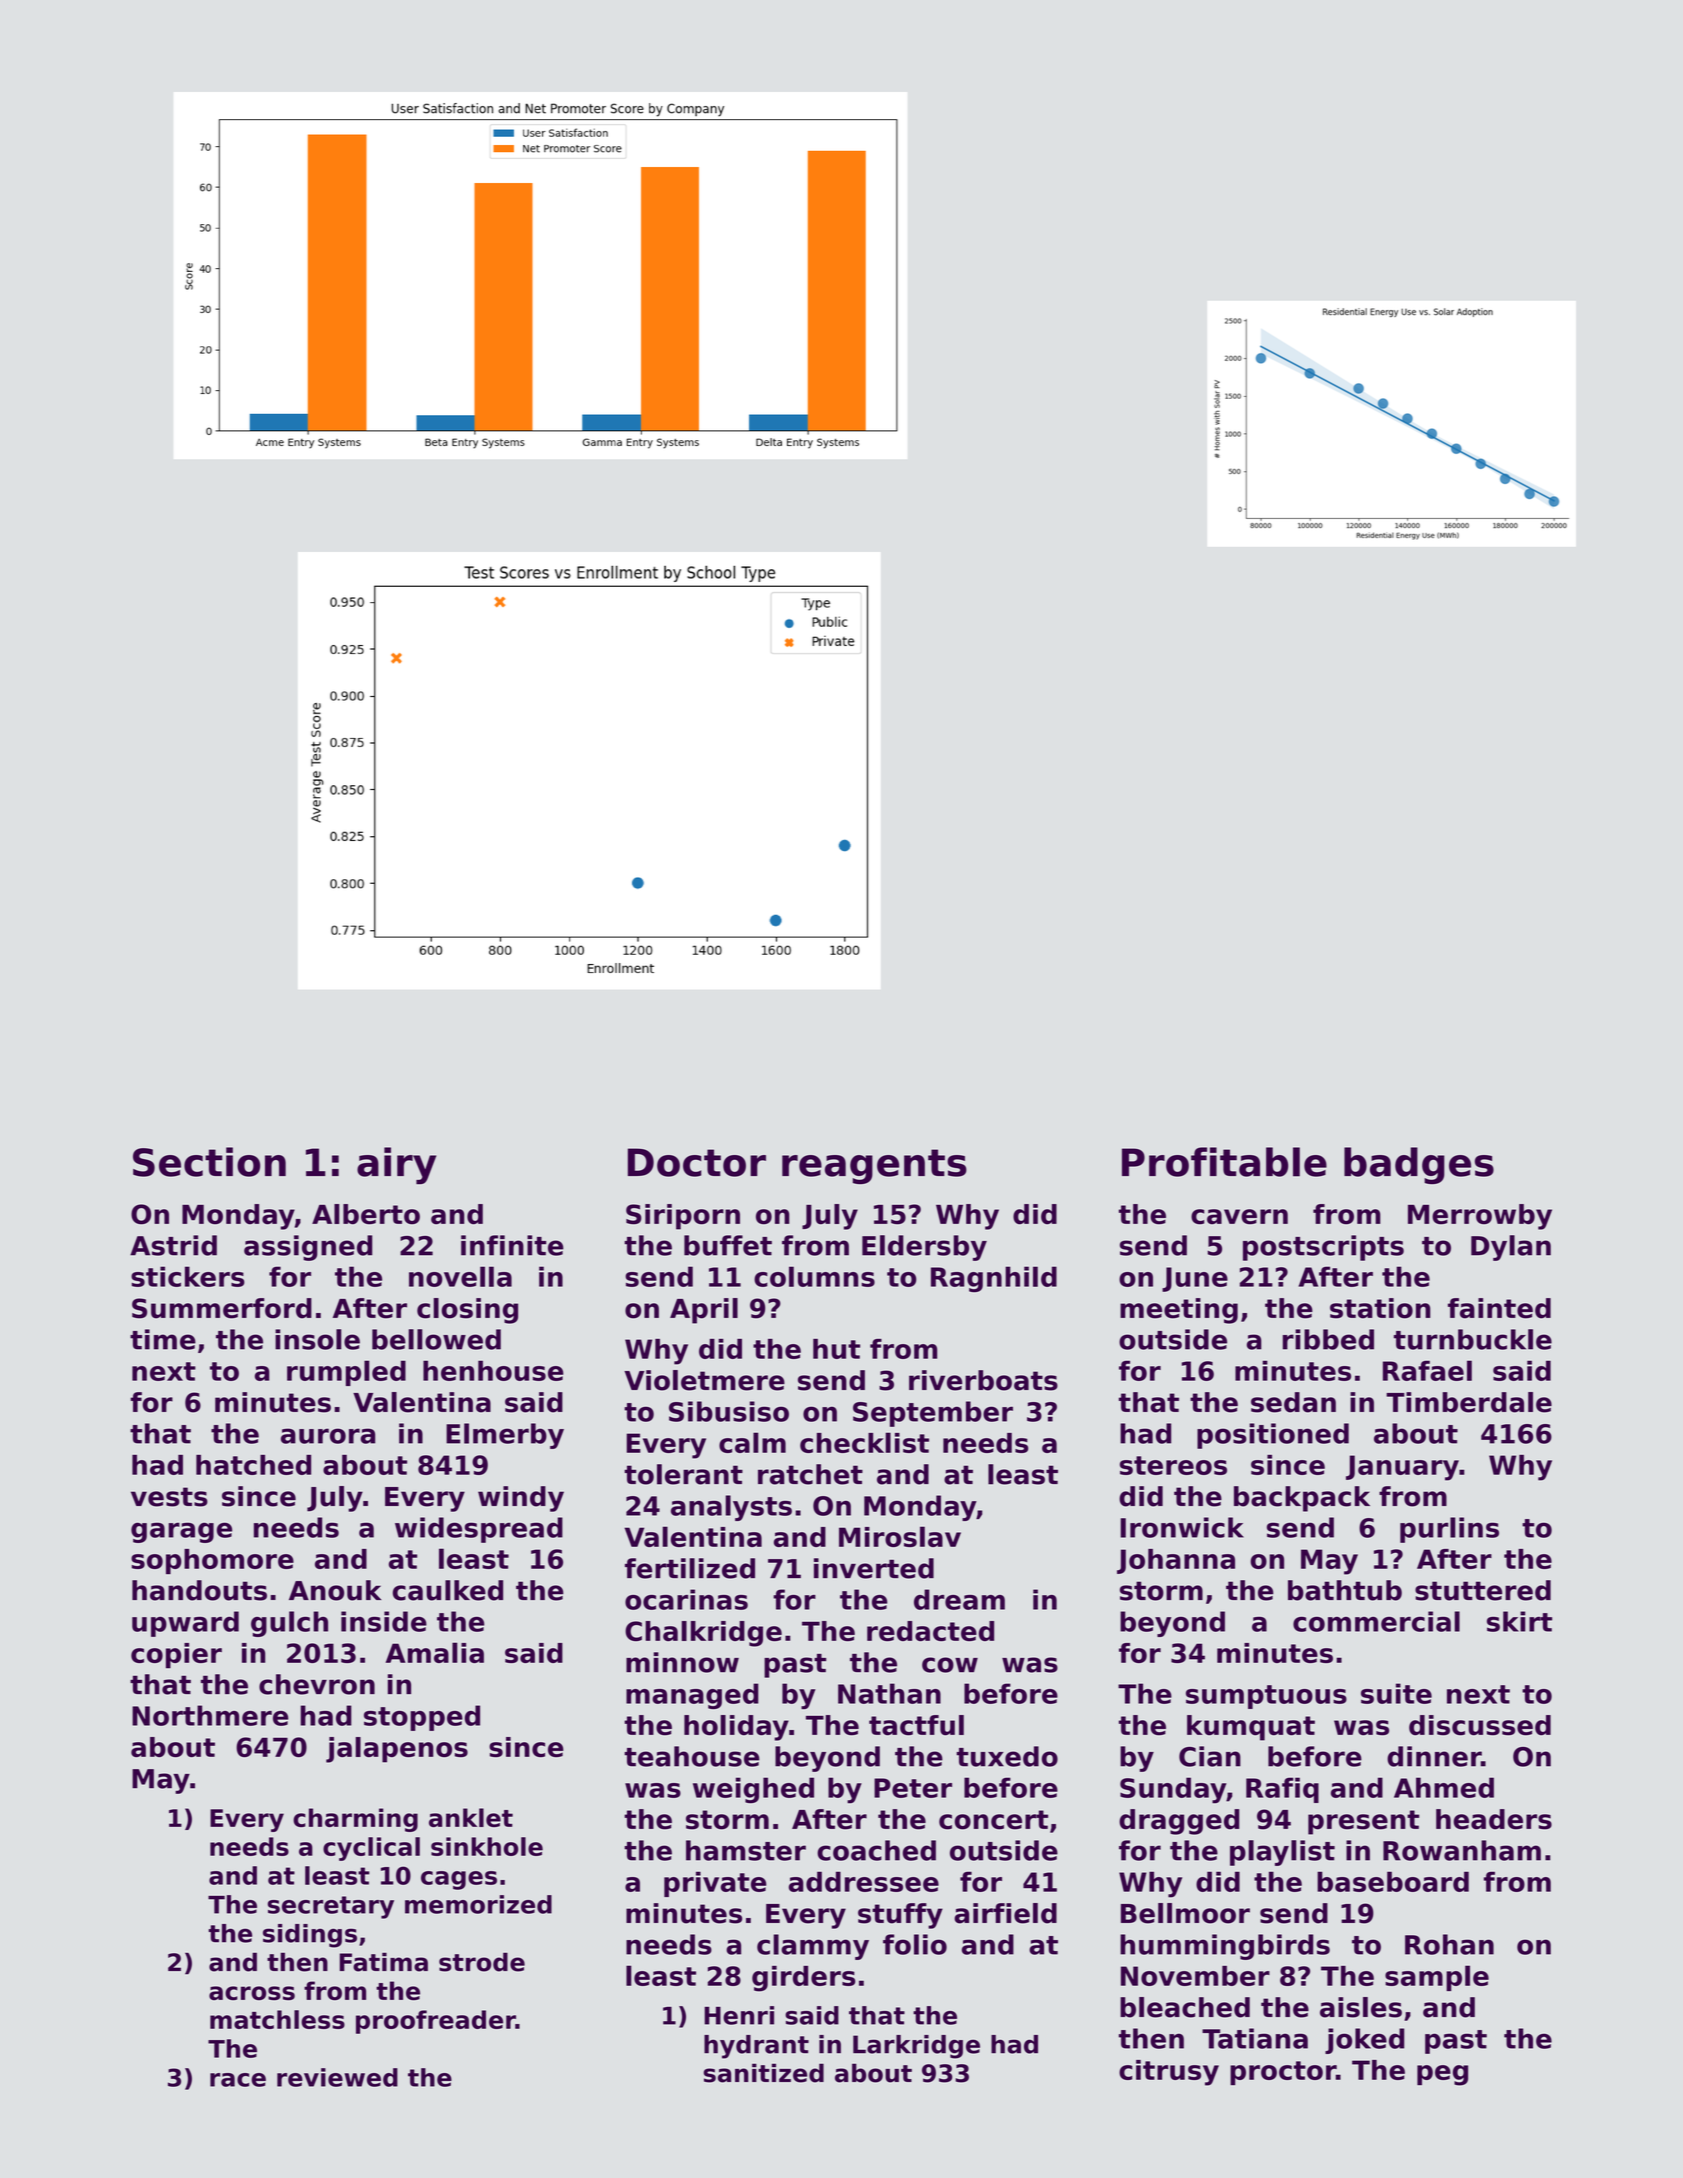 Image resolution: width=1683 pixels, height=2178 pixels. Describe the element at coordinates (396, 1165) in the screenshot. I see `airy` at that location.
